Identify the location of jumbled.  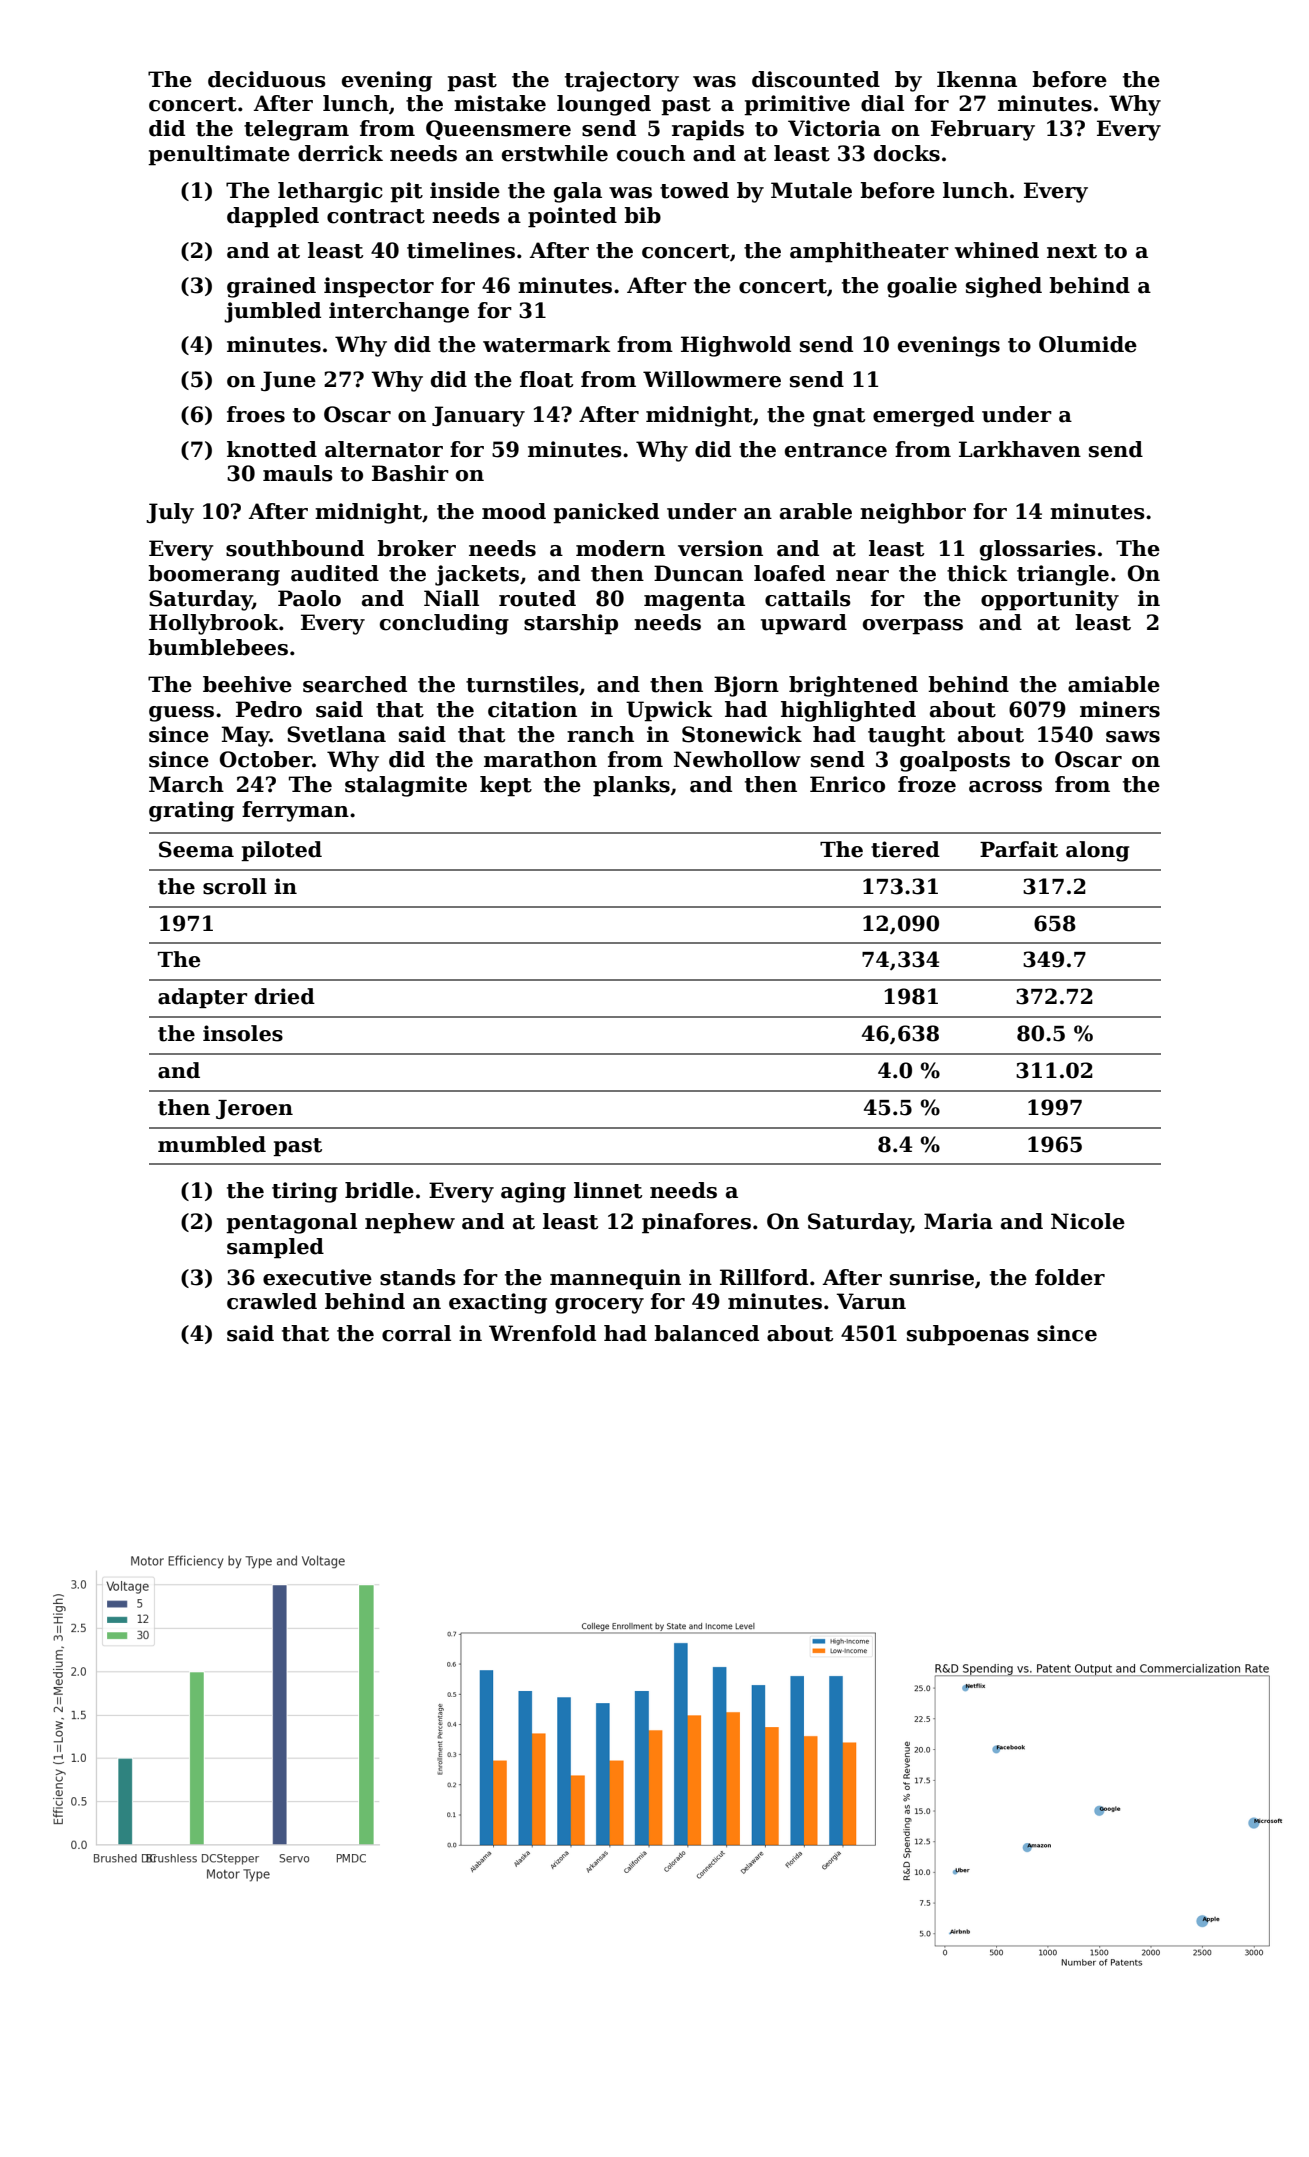
(272, 312).
